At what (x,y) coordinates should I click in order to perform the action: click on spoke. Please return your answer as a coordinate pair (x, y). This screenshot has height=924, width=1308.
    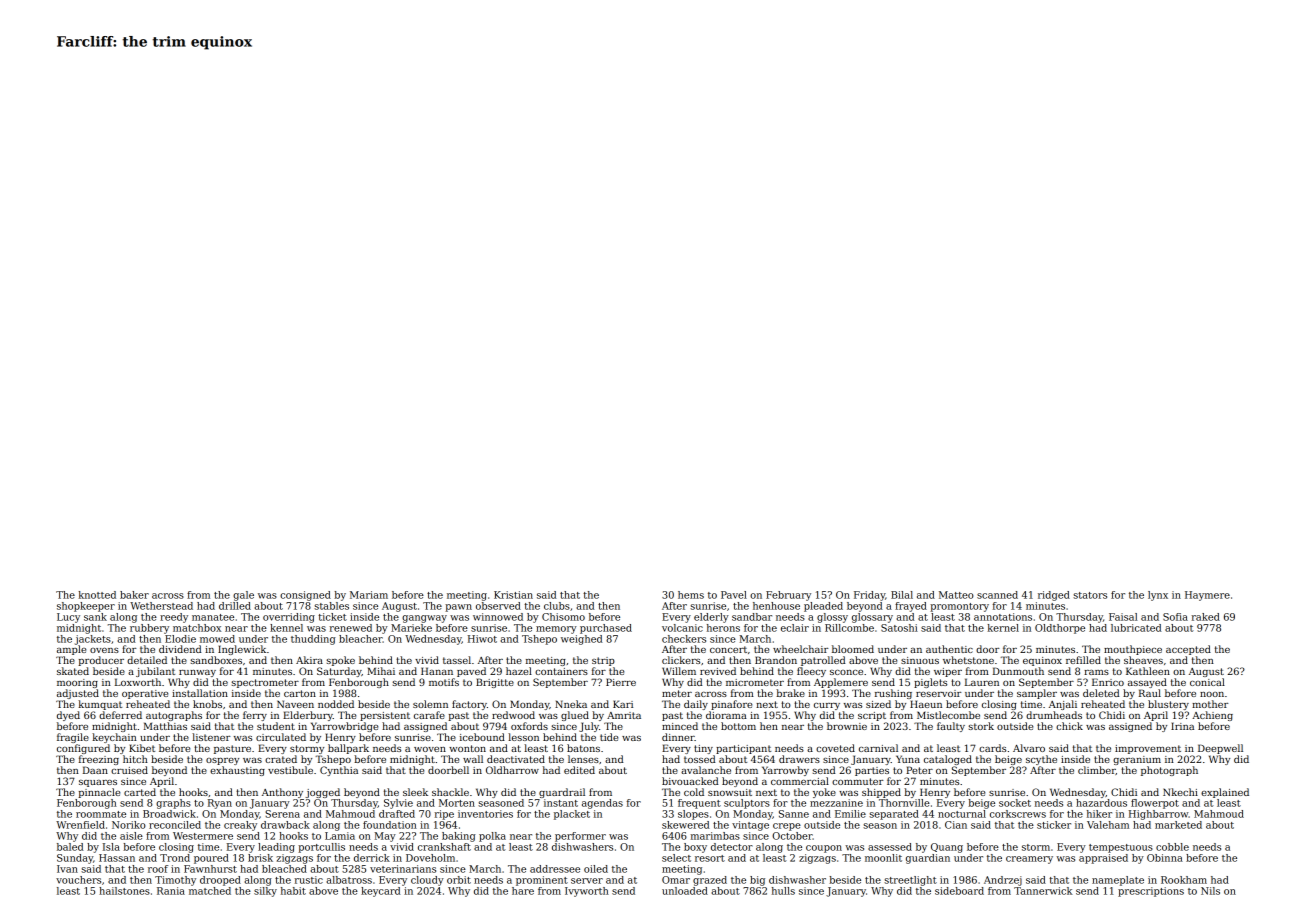
    Looking at the image, I should click on (341, 661).
